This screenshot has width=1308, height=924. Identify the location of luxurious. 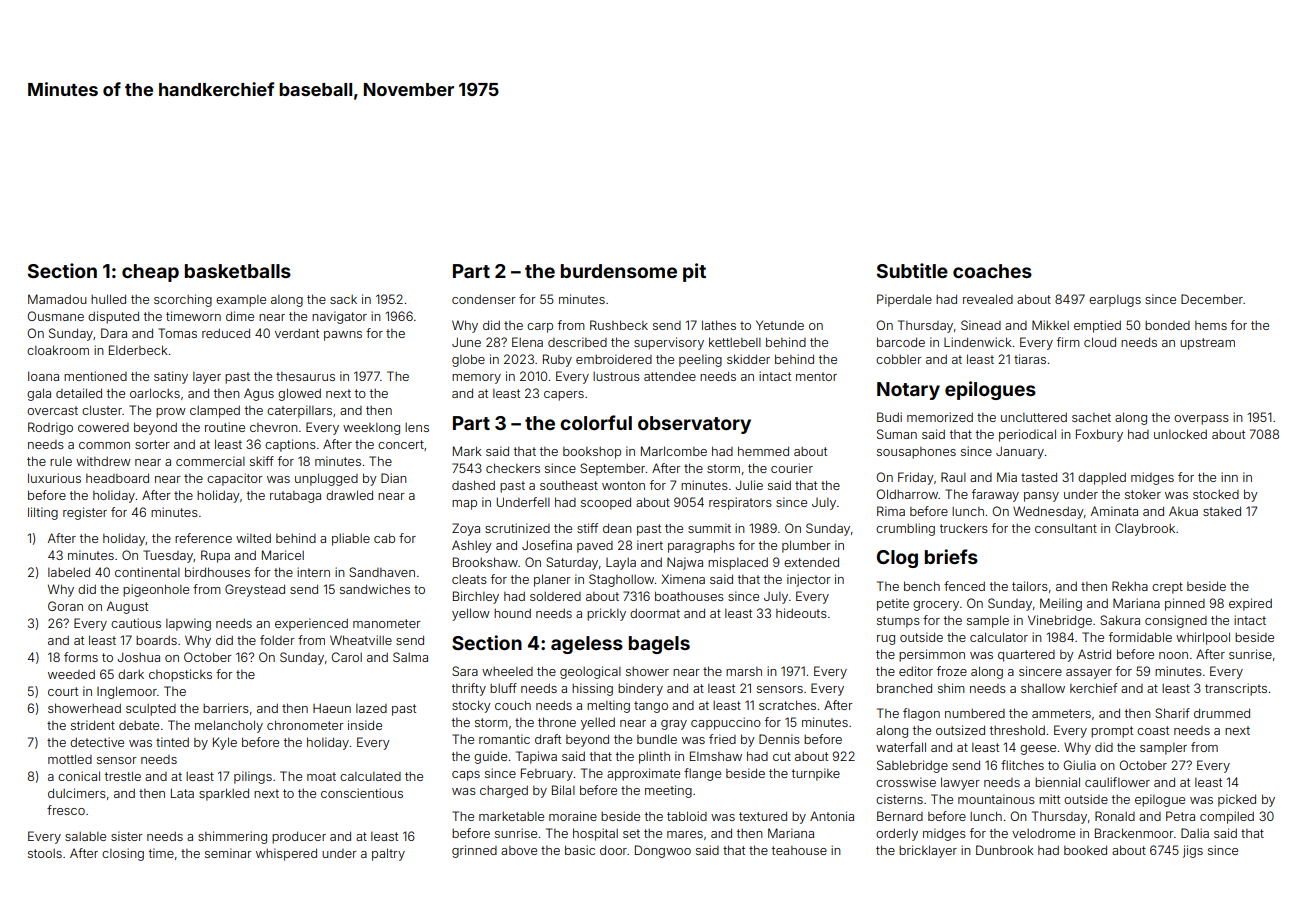
(54, 478).
